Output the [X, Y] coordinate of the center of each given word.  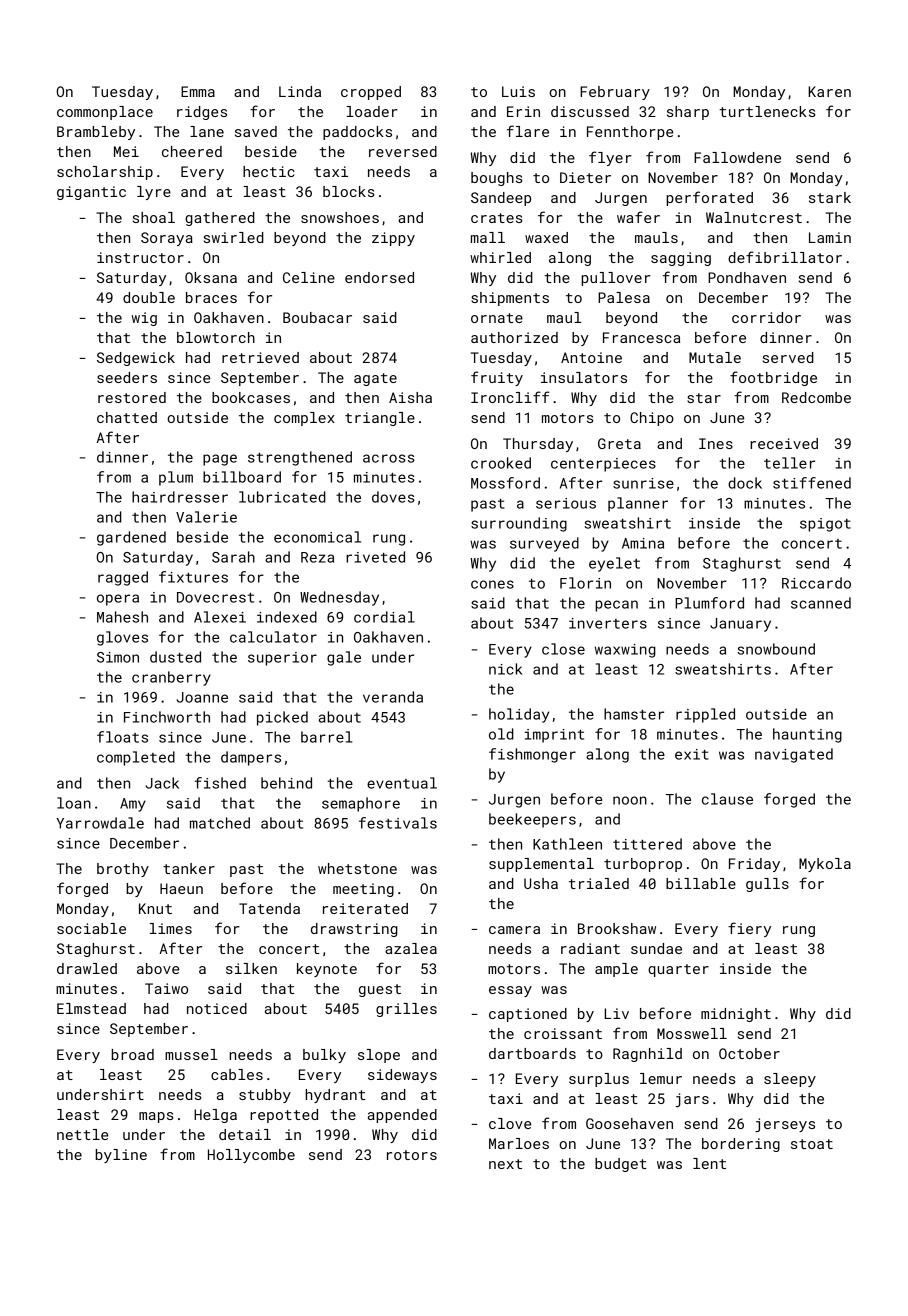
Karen [829, 91]
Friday [754, 865]
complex [304, 419]
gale [344, 658]
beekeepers [532, 820]
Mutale [715, 357]
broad [132, 1054]
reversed [403, 151]
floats [122, 737]
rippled [705, 715]
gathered [220, 219]
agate [375, 379]
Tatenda [269, 908]
